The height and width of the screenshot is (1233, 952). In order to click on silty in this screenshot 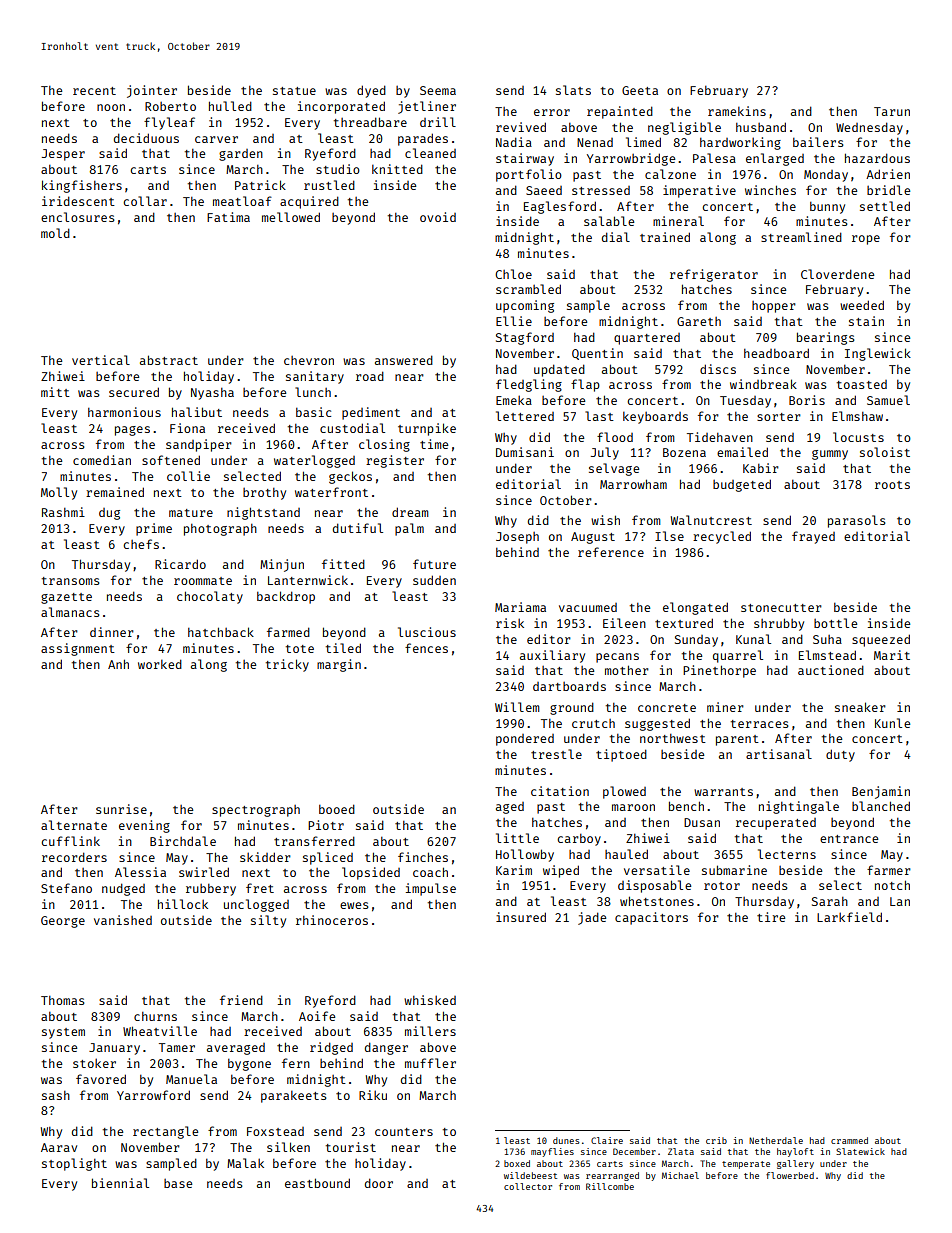, I will do `click(268, 921)`.
